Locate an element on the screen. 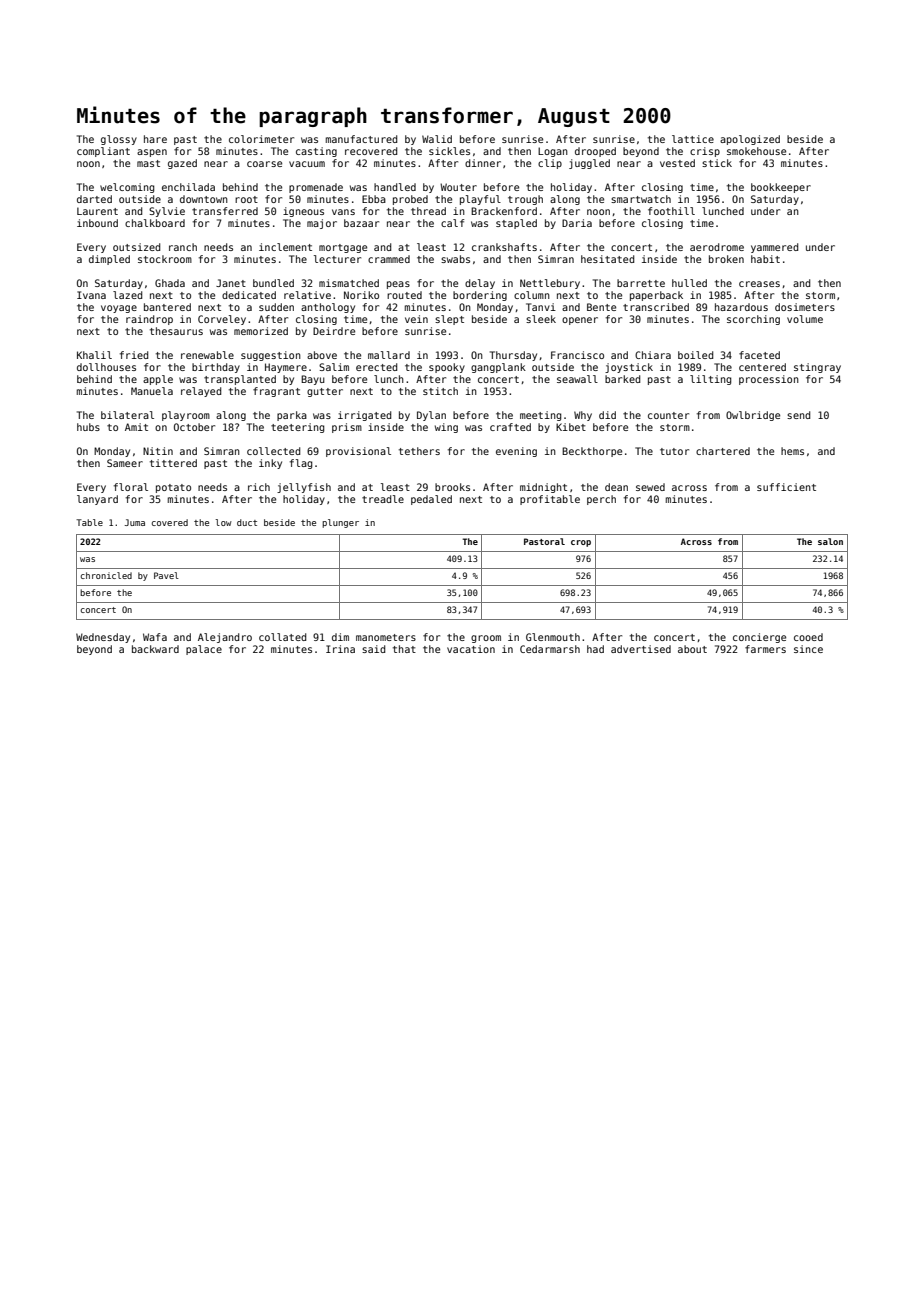 Image resolution: width=924 pixels, height=1308 pixels. mallard is located at coordinates (389, 355).
